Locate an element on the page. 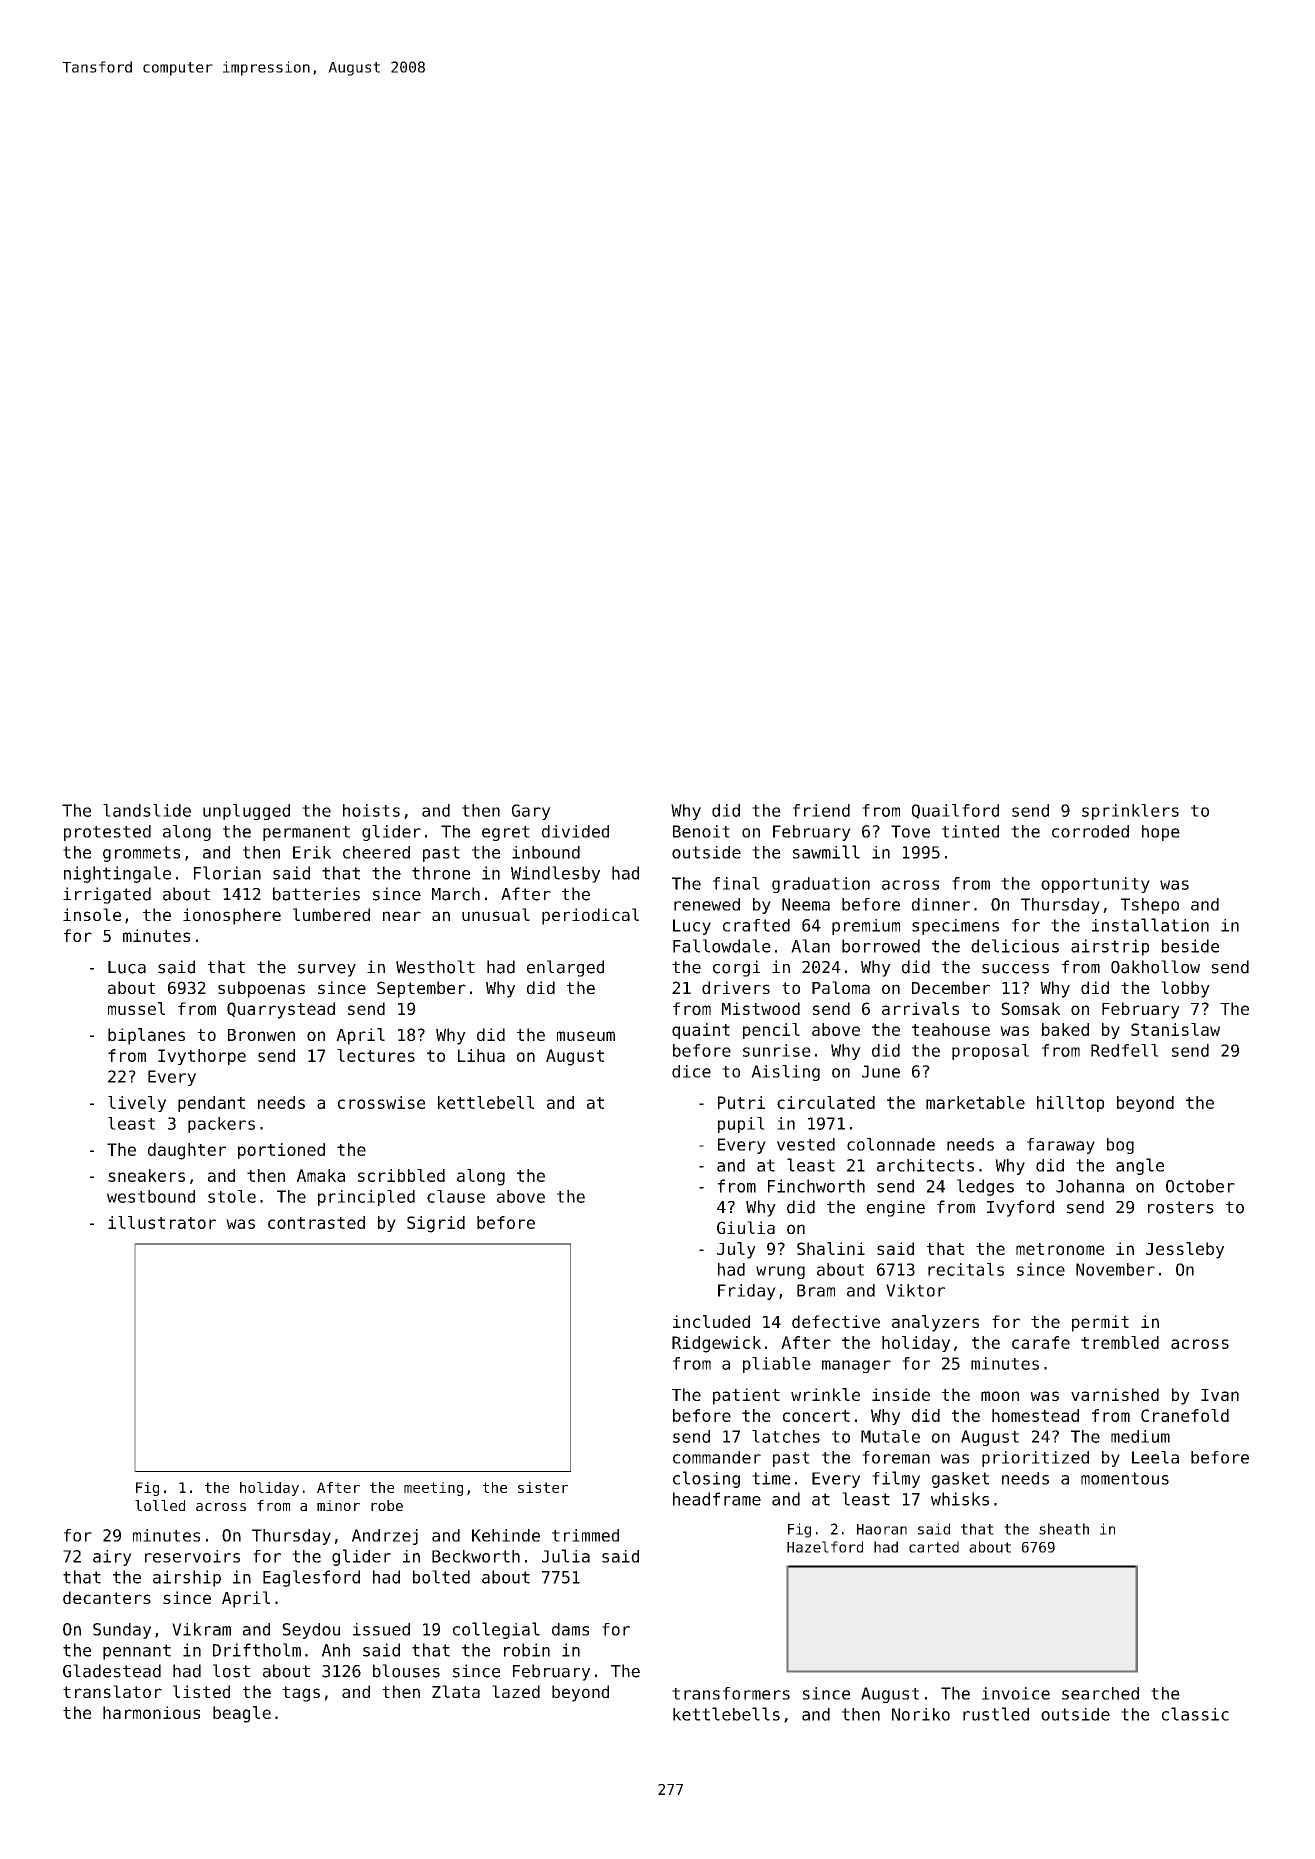 This page has height=1859, width=1315. Gladestead is located at coordinates (112, 1671).
